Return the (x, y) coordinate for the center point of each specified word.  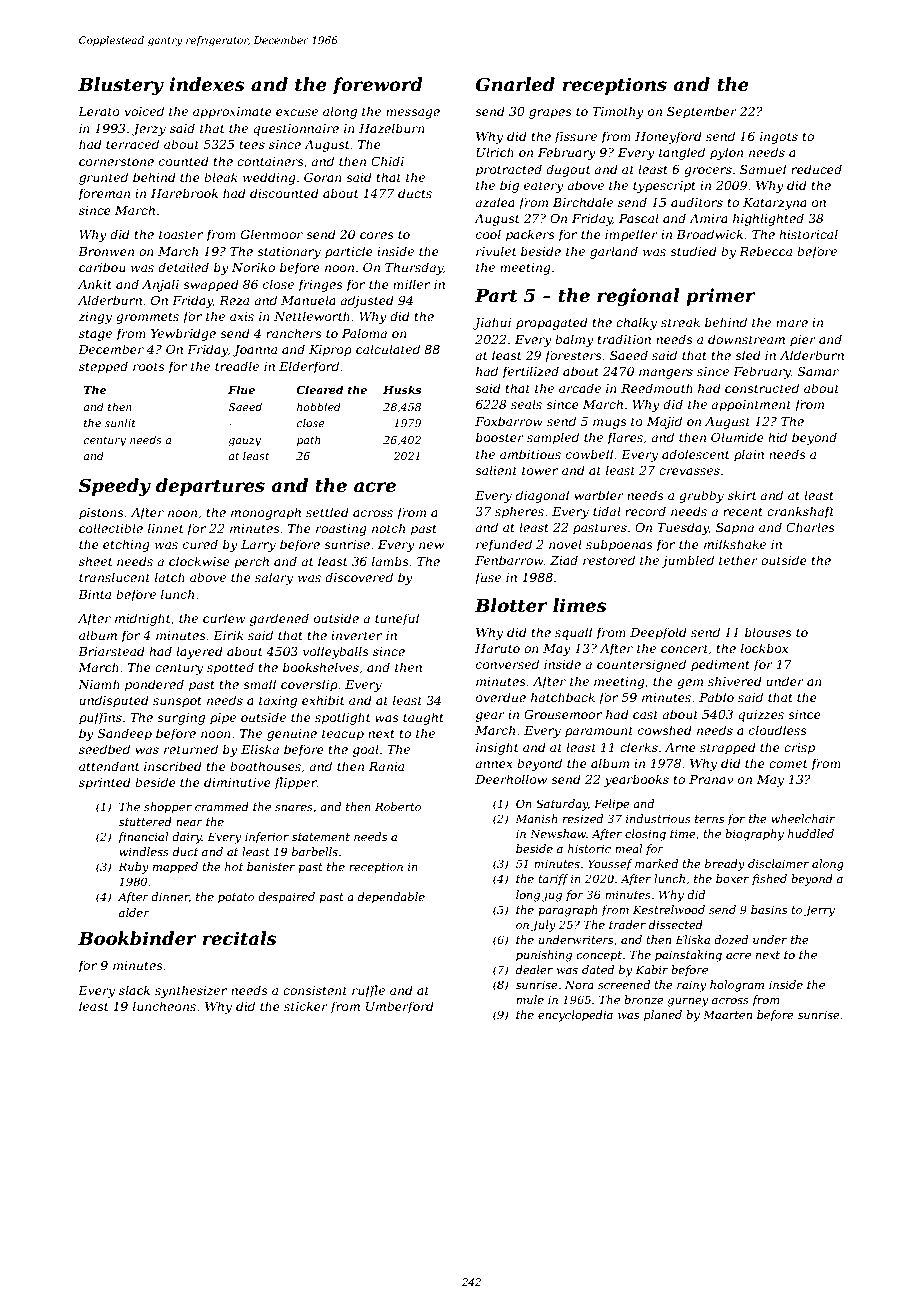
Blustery (121, 86)
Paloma (364, 333)
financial (143, 838)
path (309, 440)
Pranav (711, 779)
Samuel (763, 169)
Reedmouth (657, 388)
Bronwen (106, 251)
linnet (166, 528)
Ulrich (495, 152)
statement (321, 837)
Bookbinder (137, 938)
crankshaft (800, 512)
